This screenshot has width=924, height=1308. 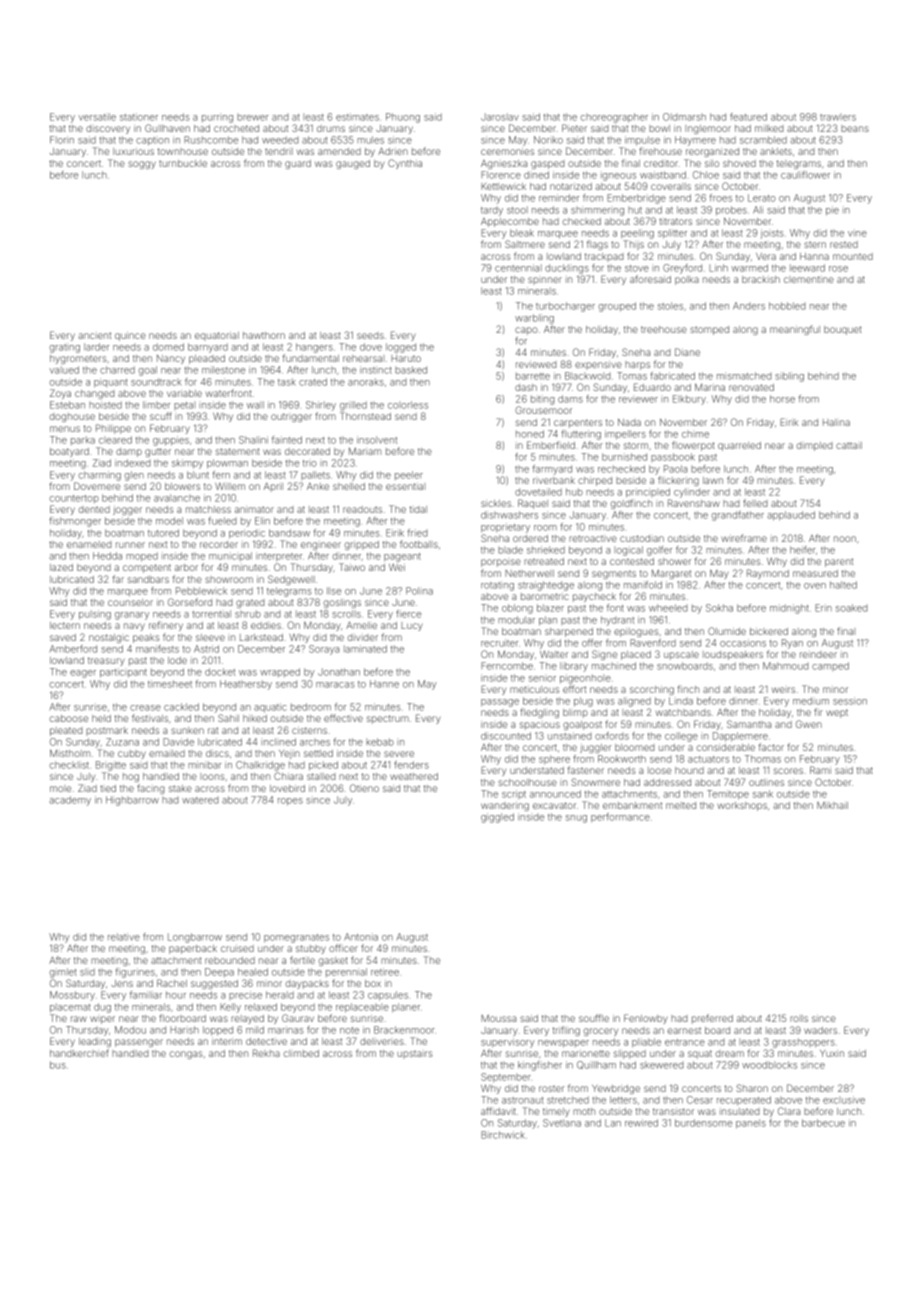 I want to click on rose, so click(x=838, y=269).
